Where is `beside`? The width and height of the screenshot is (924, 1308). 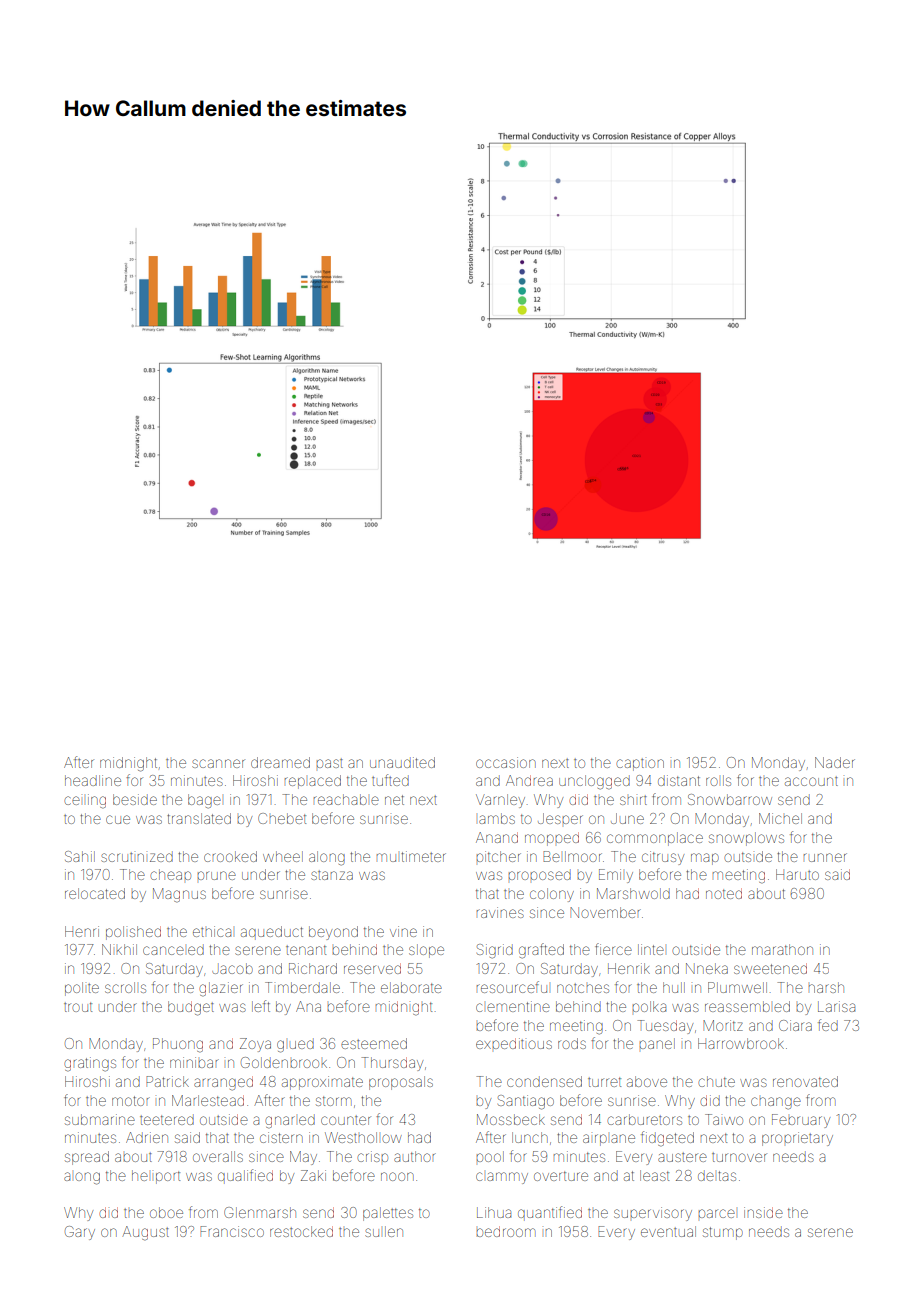
beside is located at coordinates (135, 799).
